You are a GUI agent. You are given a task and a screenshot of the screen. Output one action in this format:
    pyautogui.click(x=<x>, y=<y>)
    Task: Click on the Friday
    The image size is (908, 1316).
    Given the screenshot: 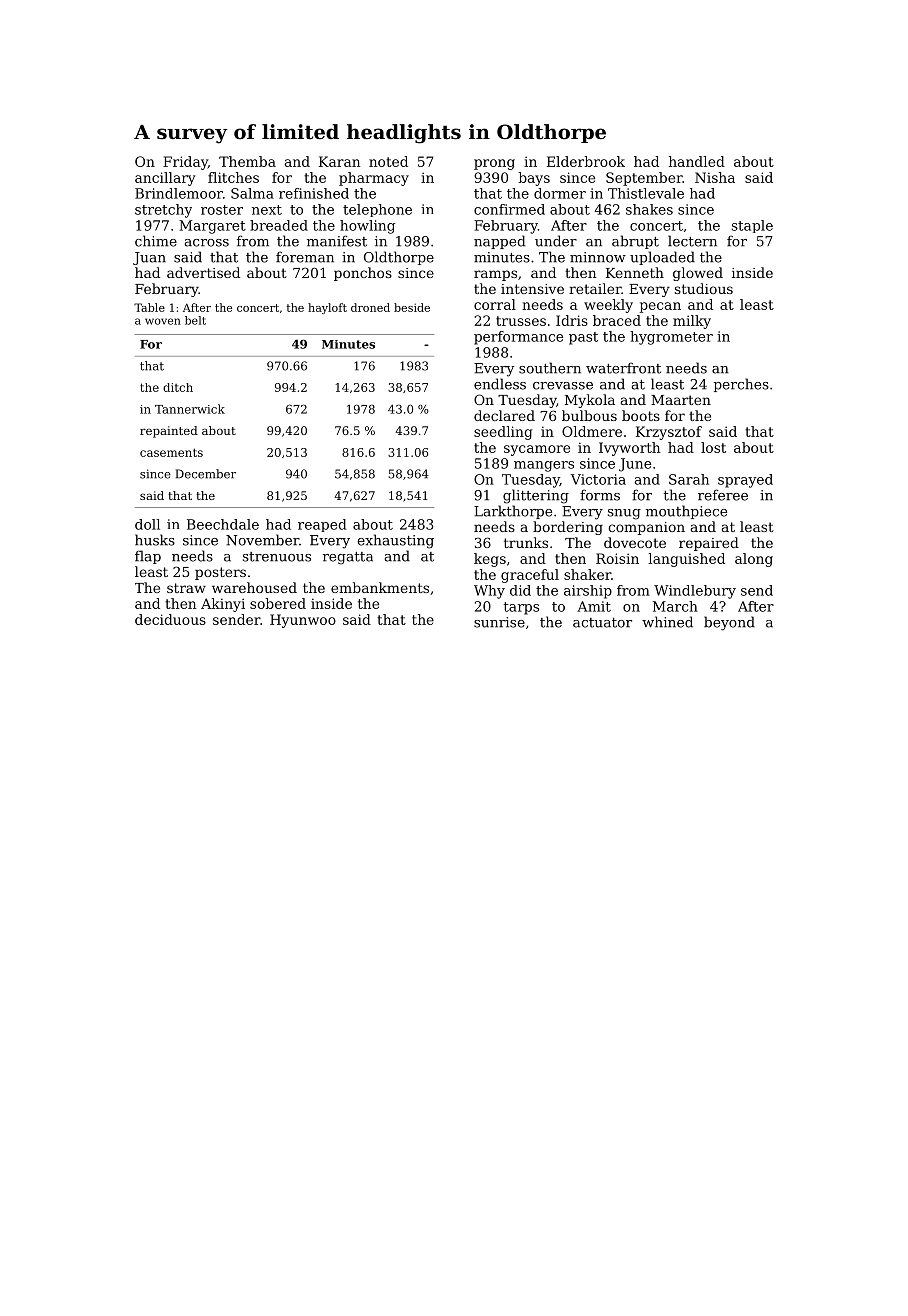 What is the action you would take?
    pyautogui.click(x=185, y=163)
